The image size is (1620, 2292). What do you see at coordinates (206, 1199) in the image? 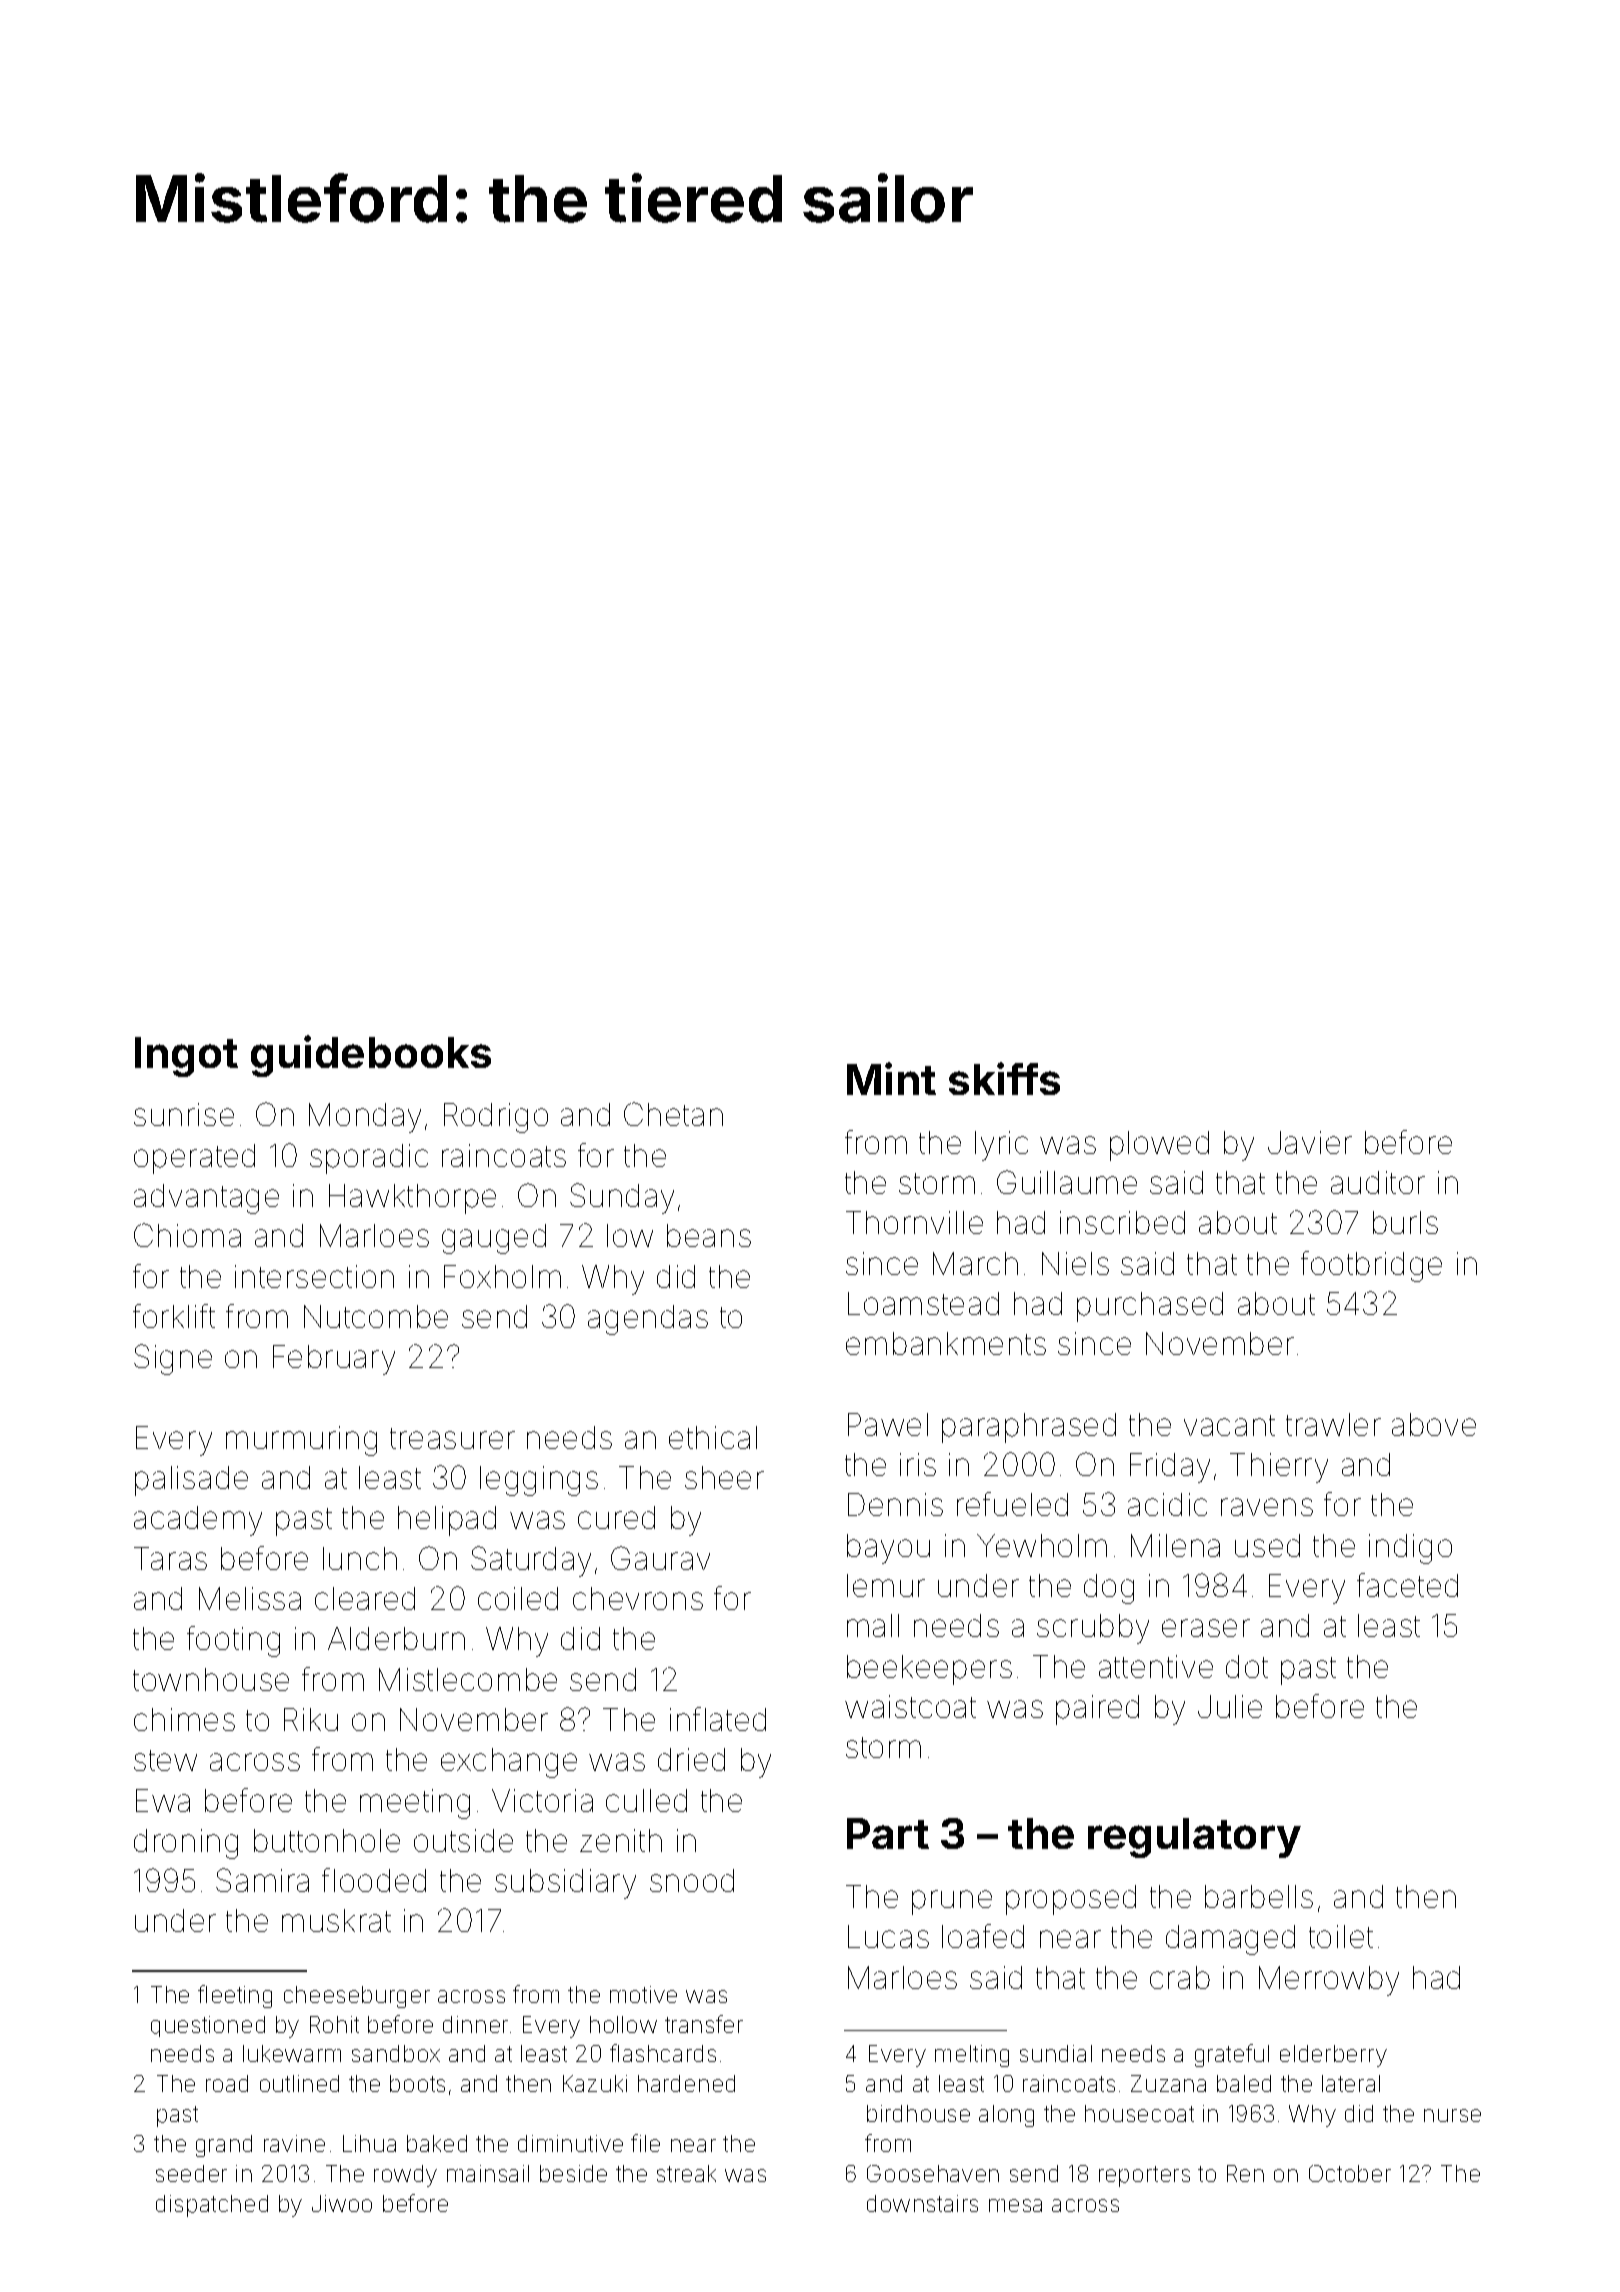
I see `advantage` at bounding box center [206, 1199].
